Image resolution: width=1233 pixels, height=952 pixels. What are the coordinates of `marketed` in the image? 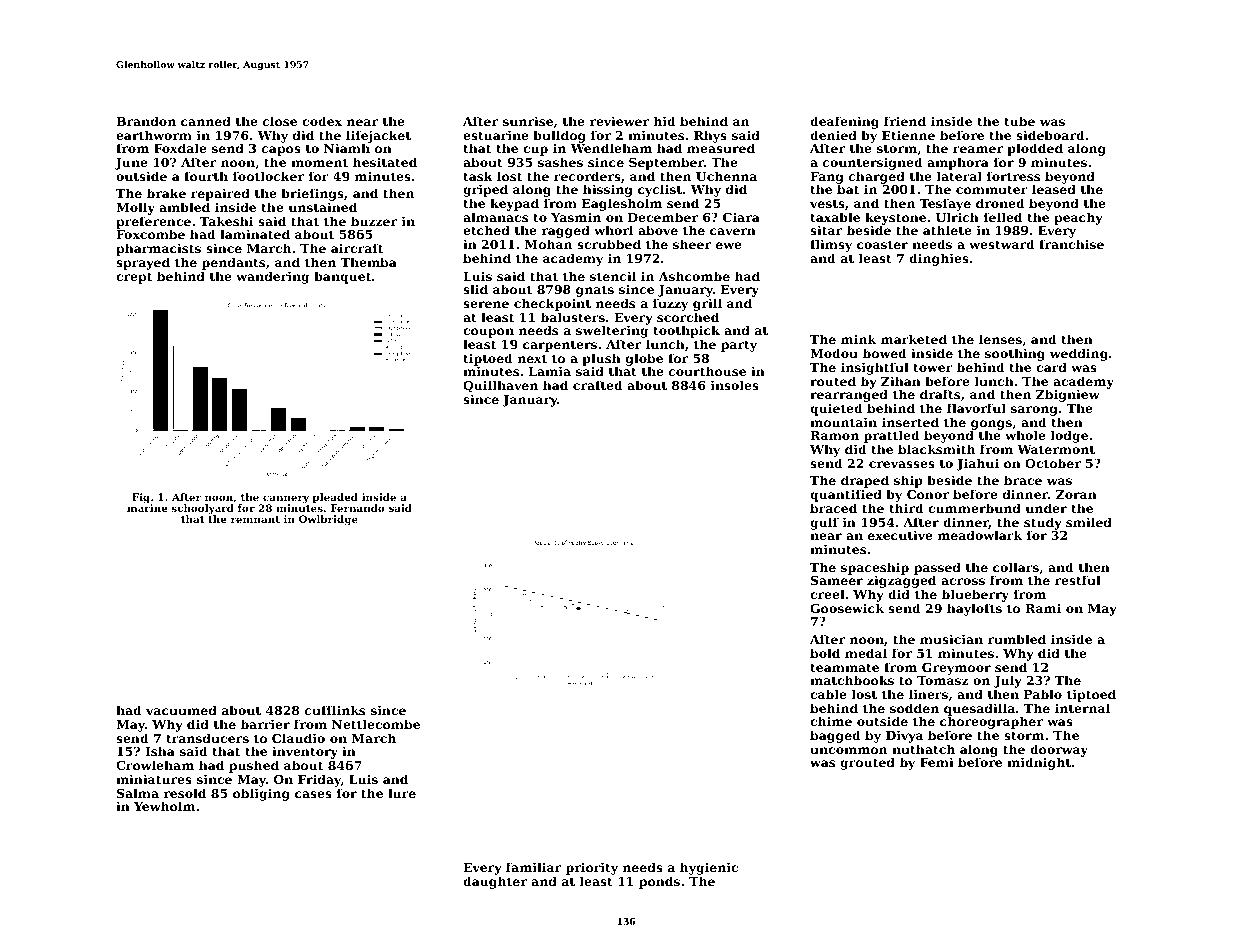 It's located at (914, 339).
